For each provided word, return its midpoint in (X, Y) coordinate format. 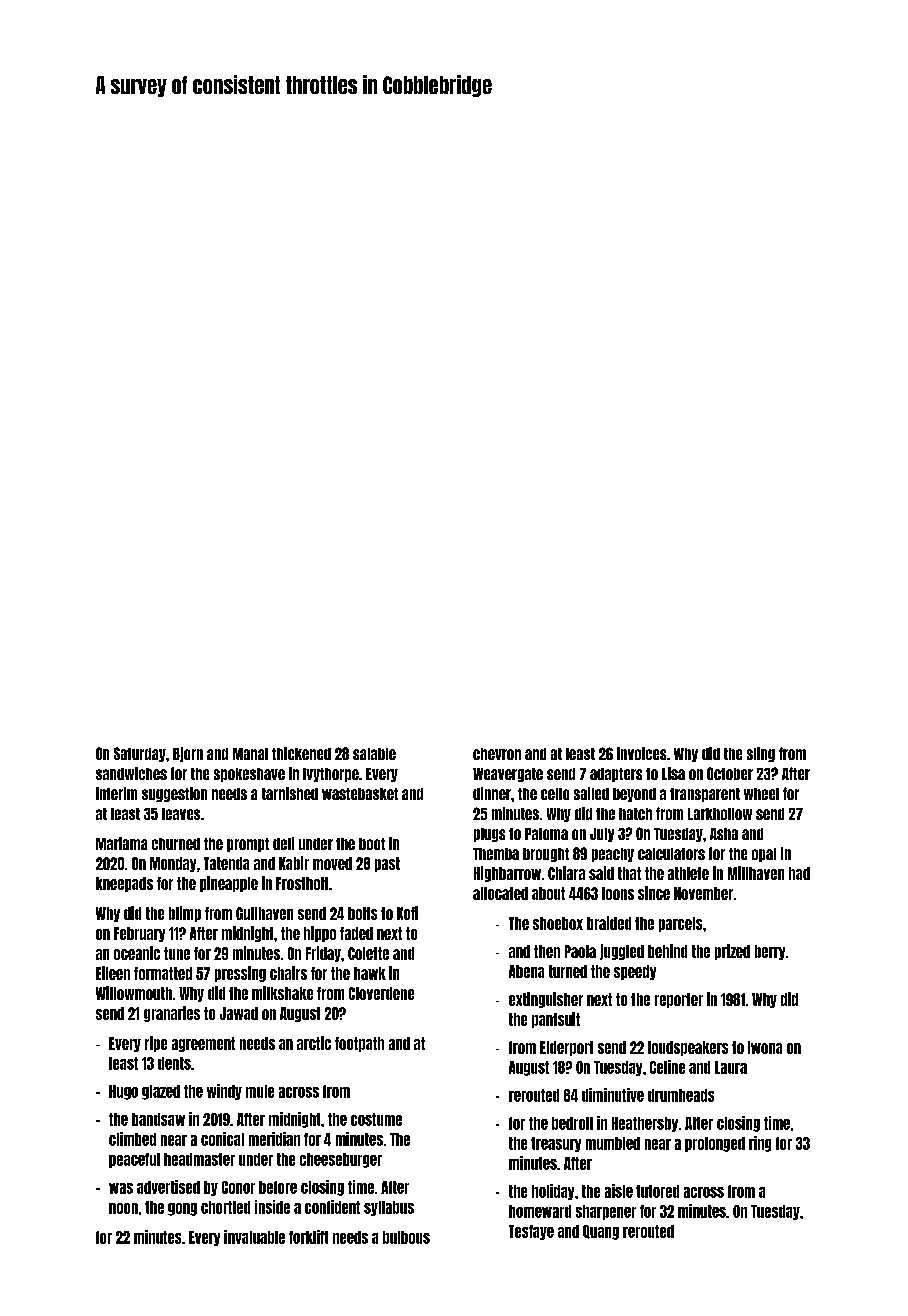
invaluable (254, 1237)
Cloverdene (381, 993)
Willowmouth (134, 993)
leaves (181, 814)
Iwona (765, 1047)
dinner (492, 793)
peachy (613, 855)
